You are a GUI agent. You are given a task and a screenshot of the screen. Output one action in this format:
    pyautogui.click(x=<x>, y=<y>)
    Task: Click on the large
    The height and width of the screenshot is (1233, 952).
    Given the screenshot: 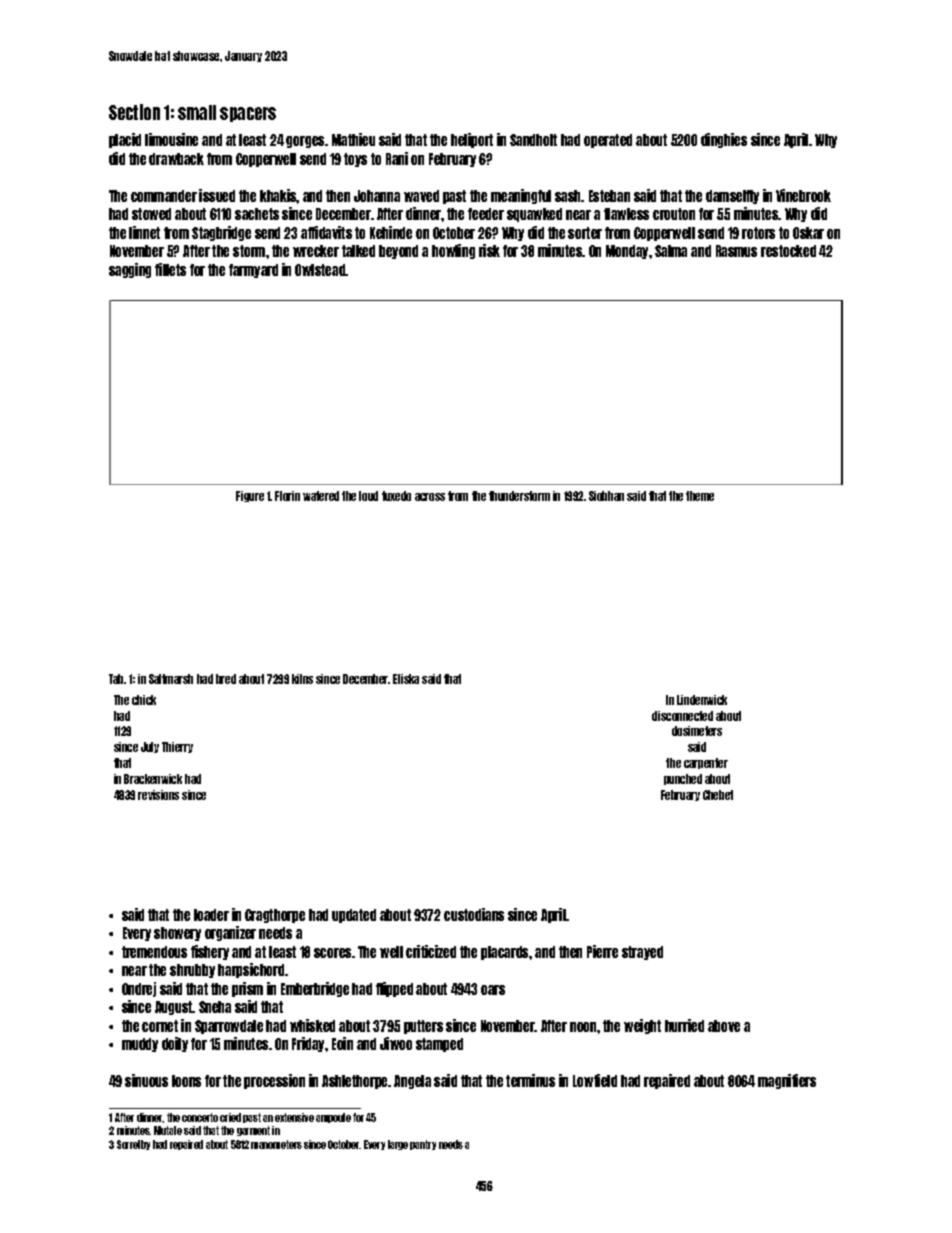 What is the action you would take?
    pyautogui.click(x=398, y=1145)
